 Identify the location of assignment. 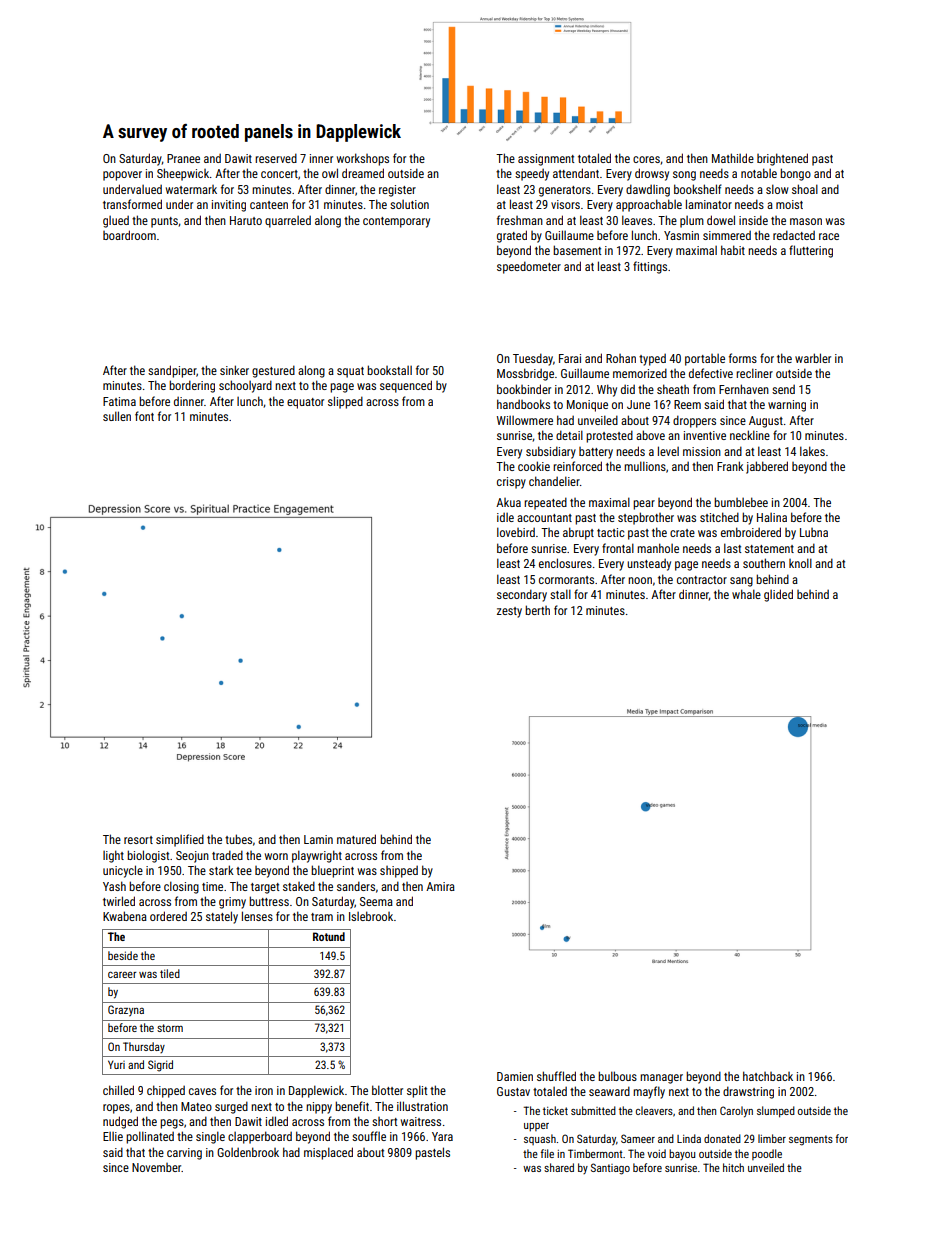
(546, 160).
